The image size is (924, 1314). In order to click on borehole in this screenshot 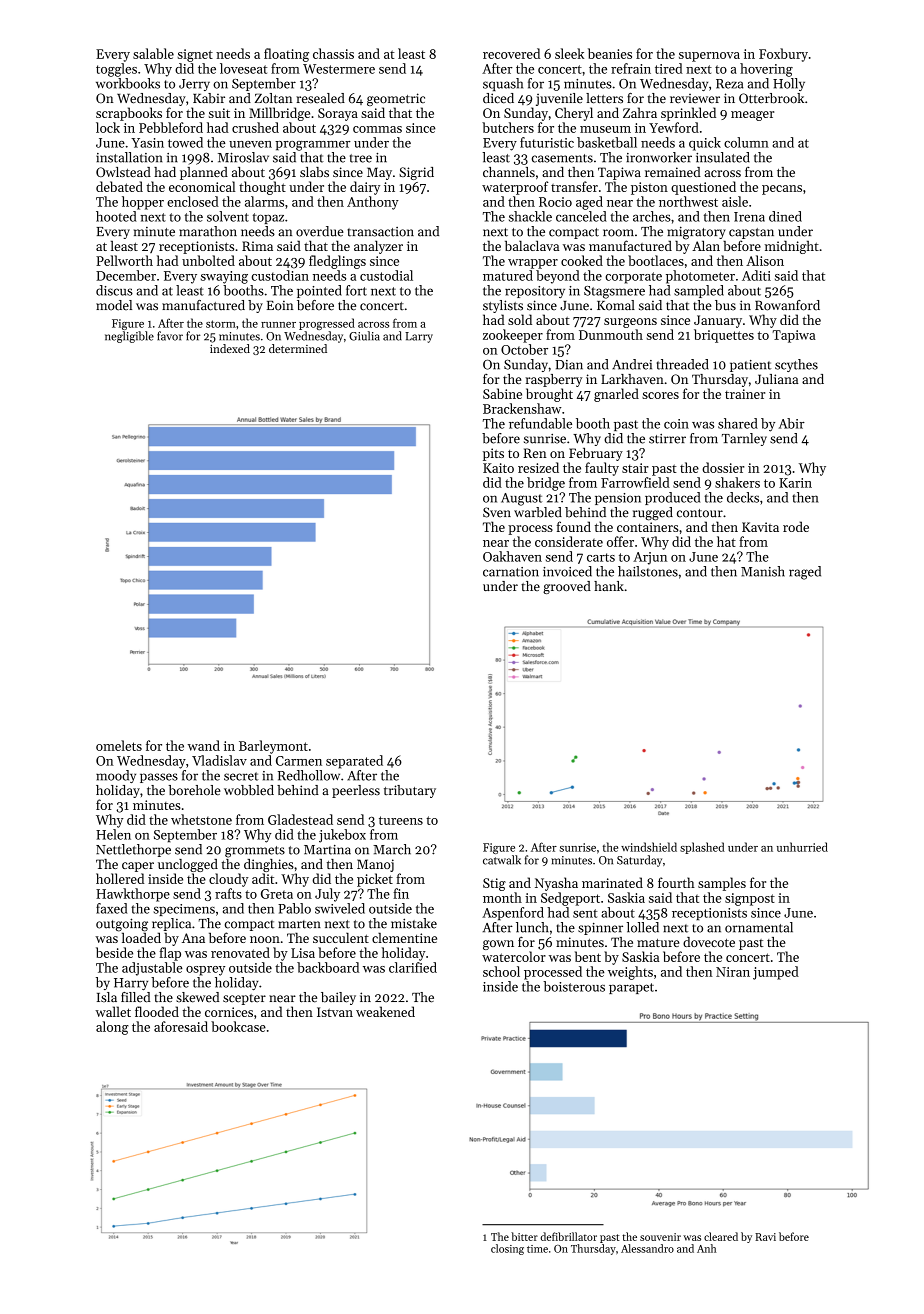, I will do `click(195, 790)`.
